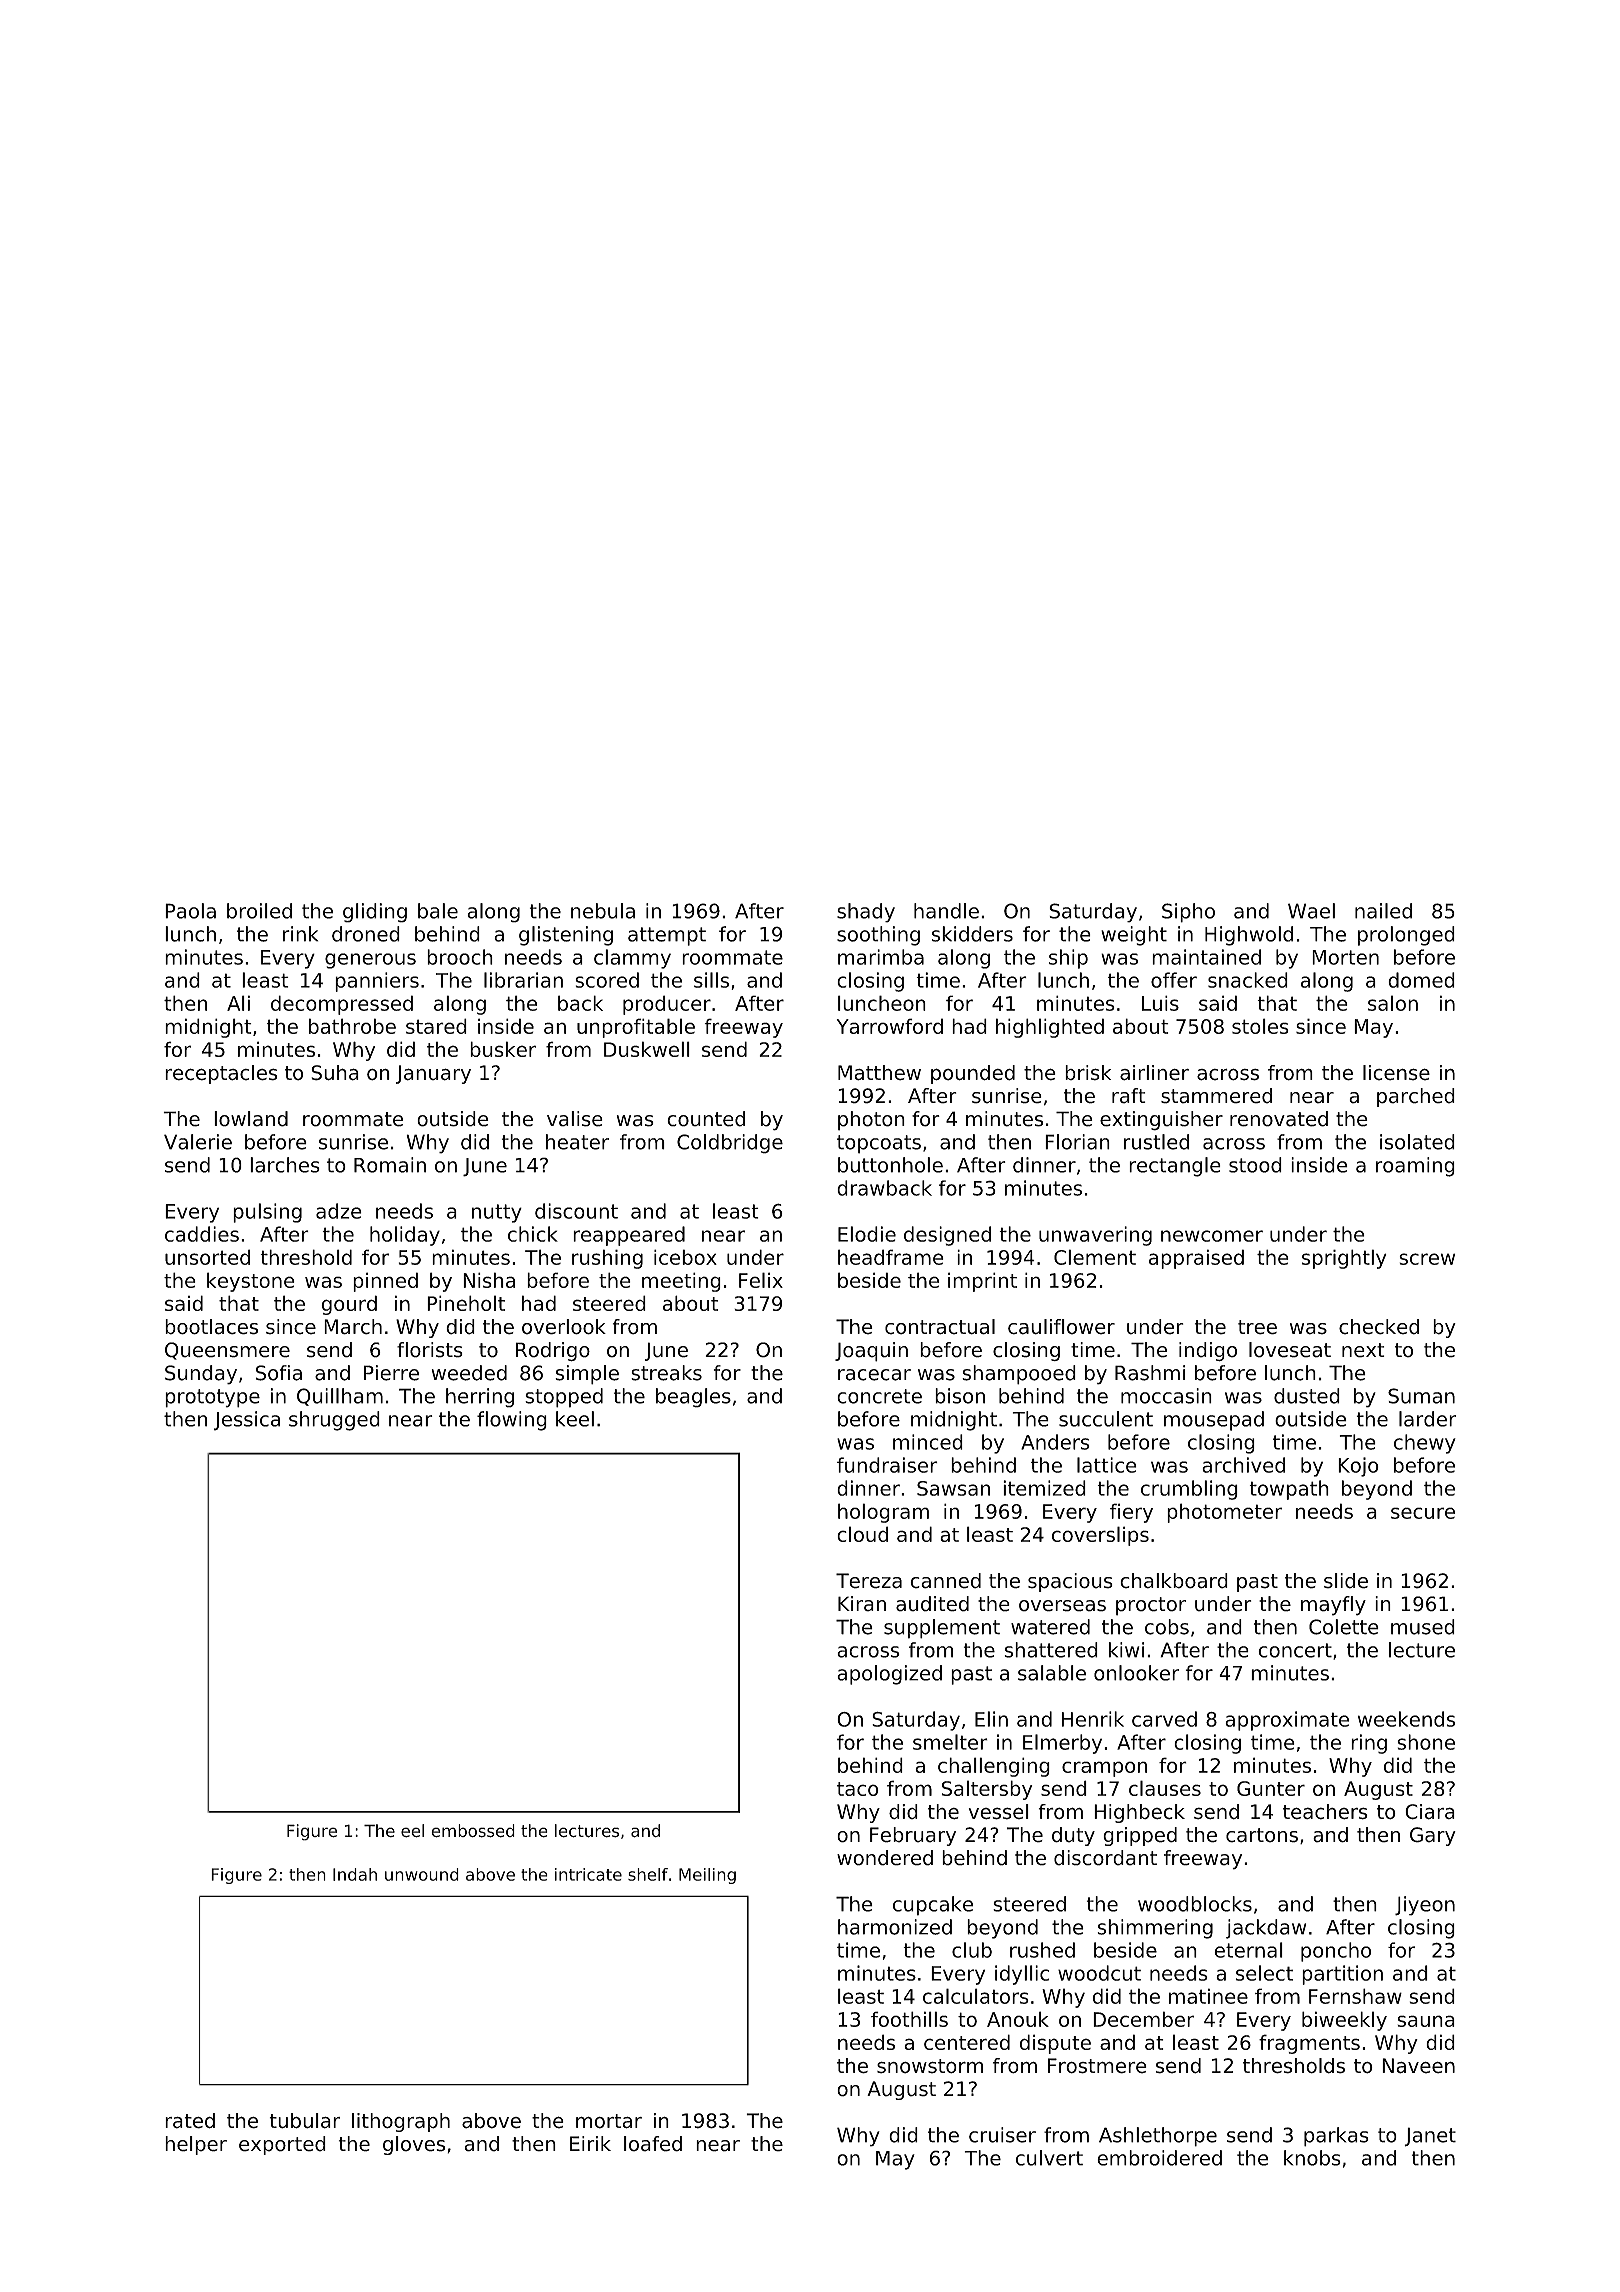 The width and height of the document is (1620, 2292). I want to click on Sipho, so click(1188, 913).
